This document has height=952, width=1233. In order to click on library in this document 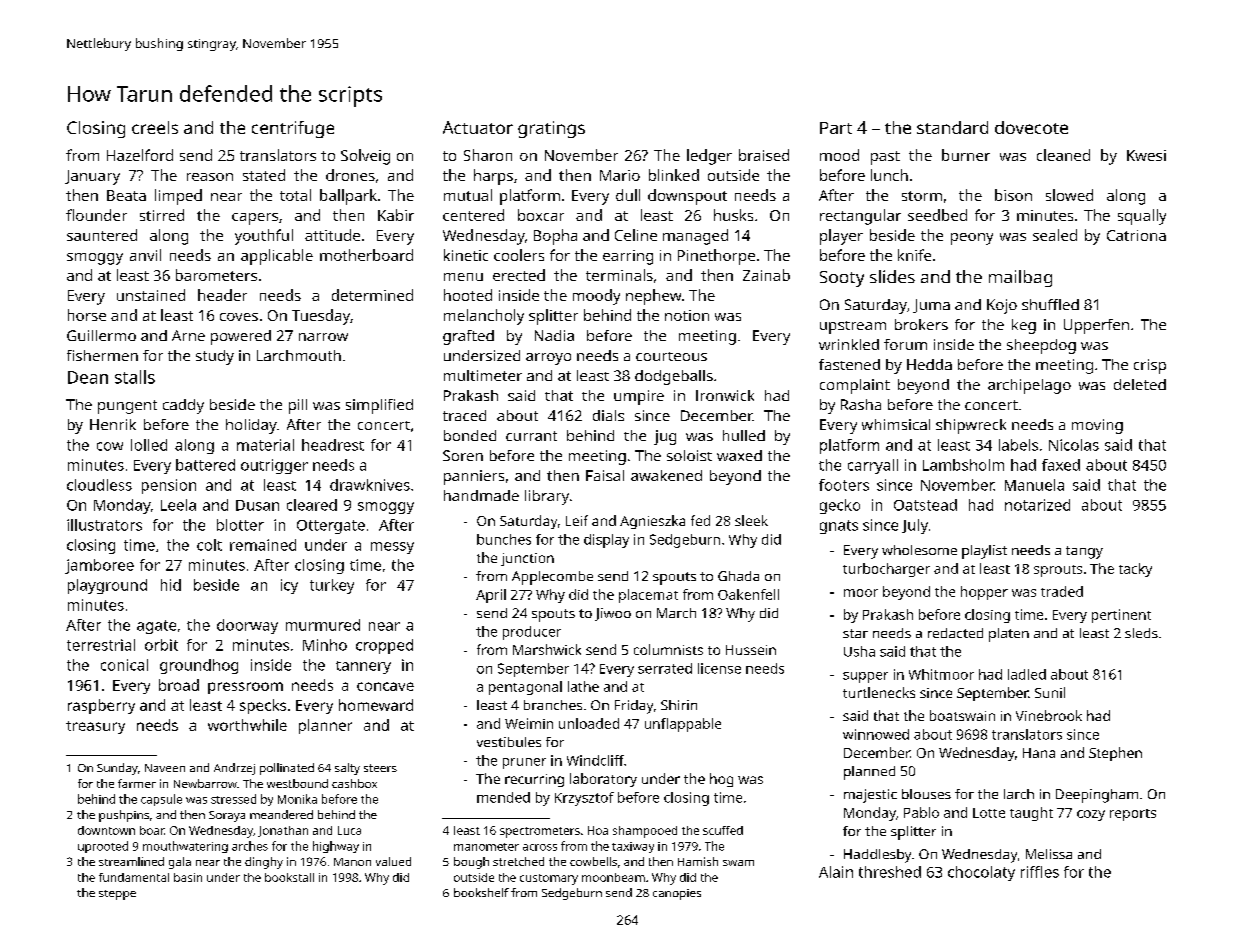, I will do `click(547, 497)`.
